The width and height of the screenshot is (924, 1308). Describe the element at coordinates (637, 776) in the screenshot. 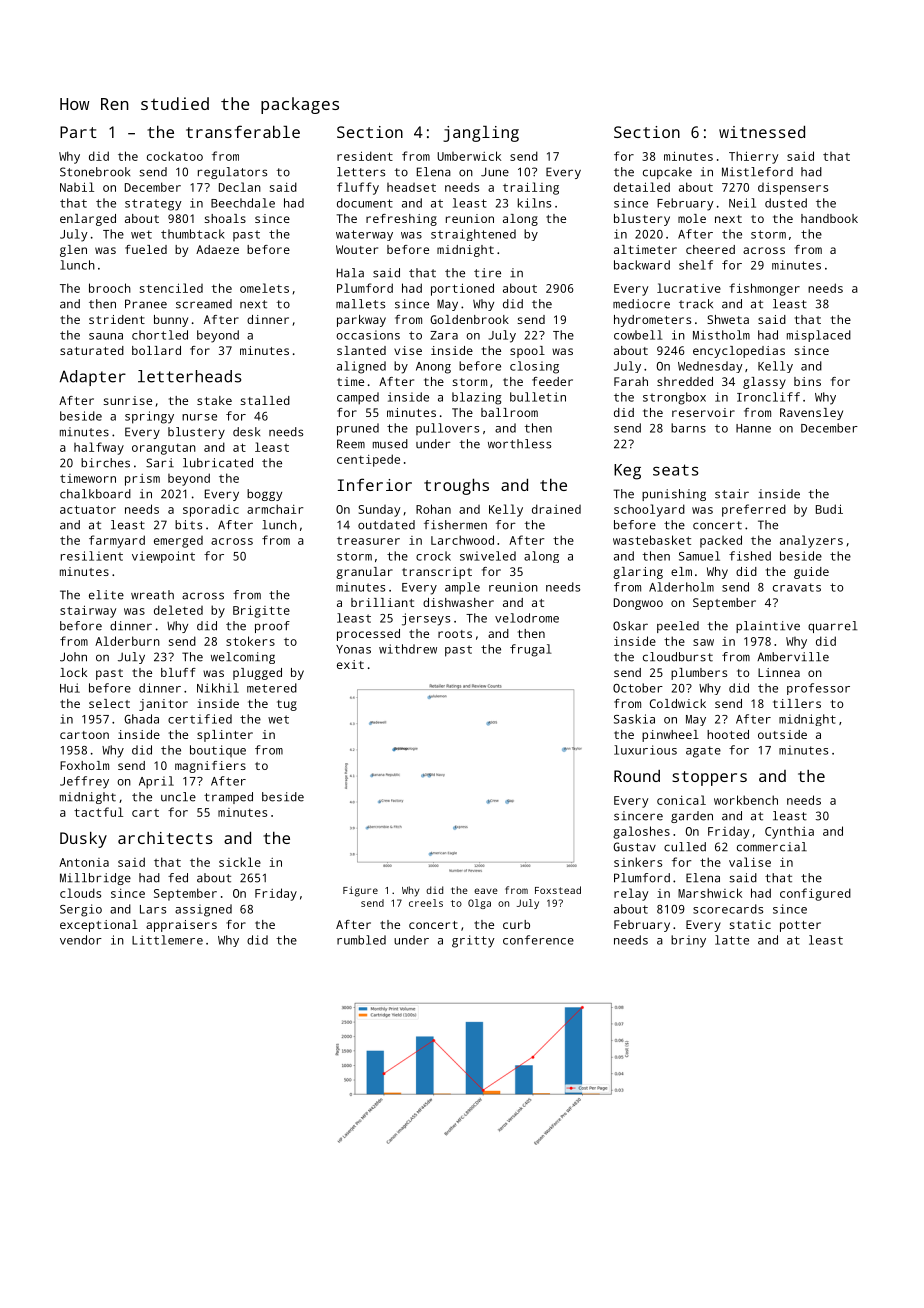

I see `Round` at that location.
